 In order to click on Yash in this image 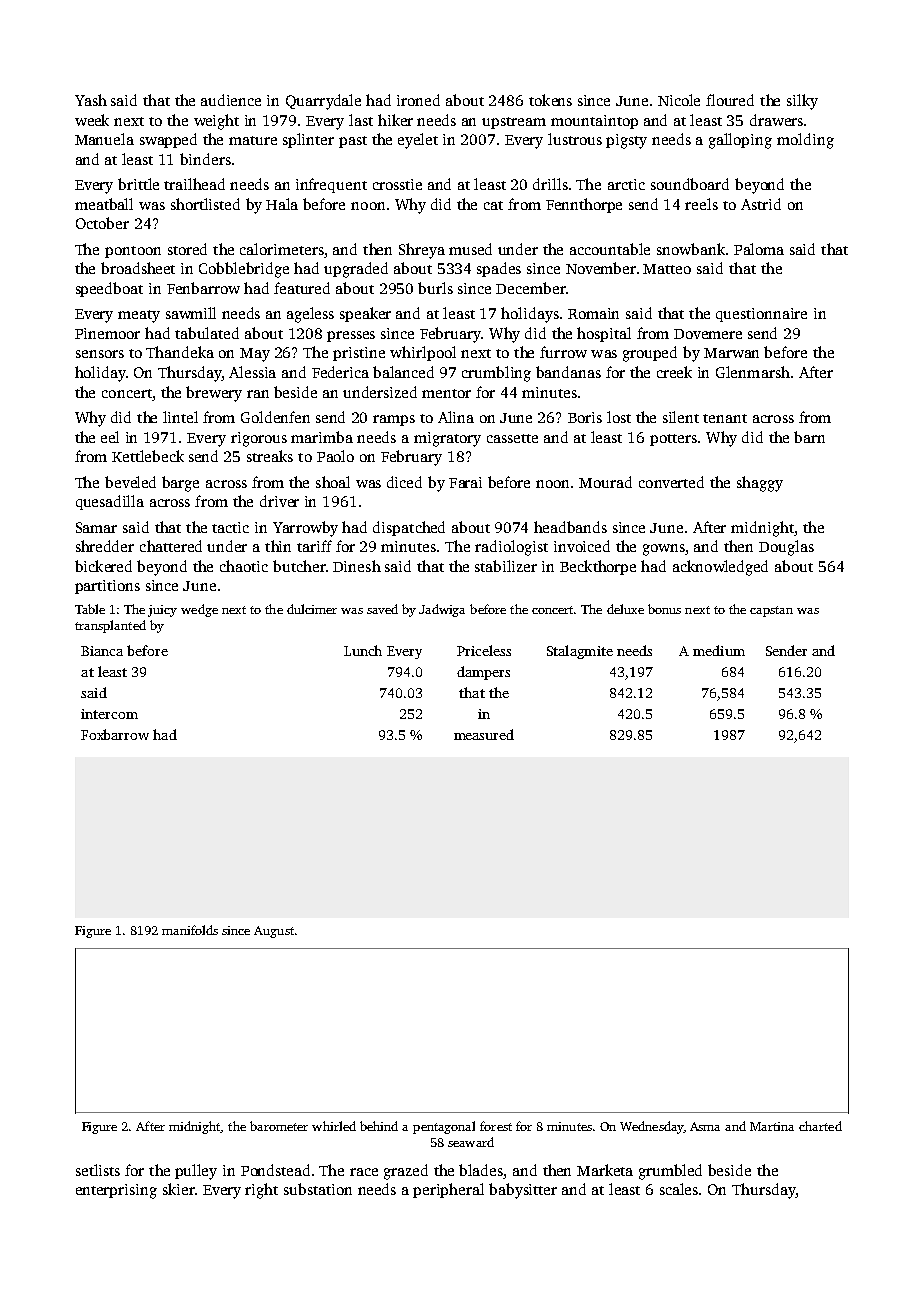, I will do `click(91, 100)`.
